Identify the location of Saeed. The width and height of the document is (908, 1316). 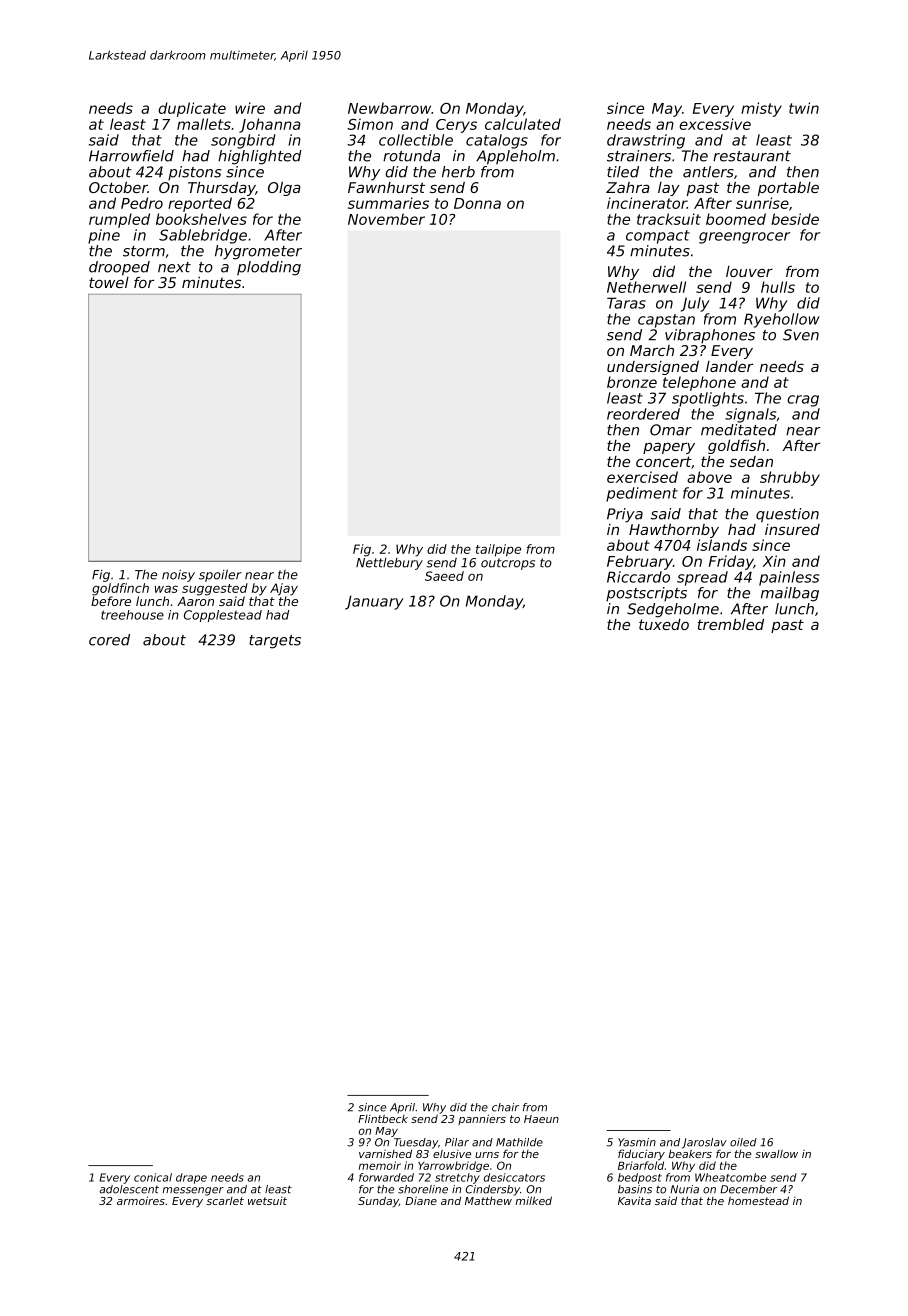
(444, 576).
